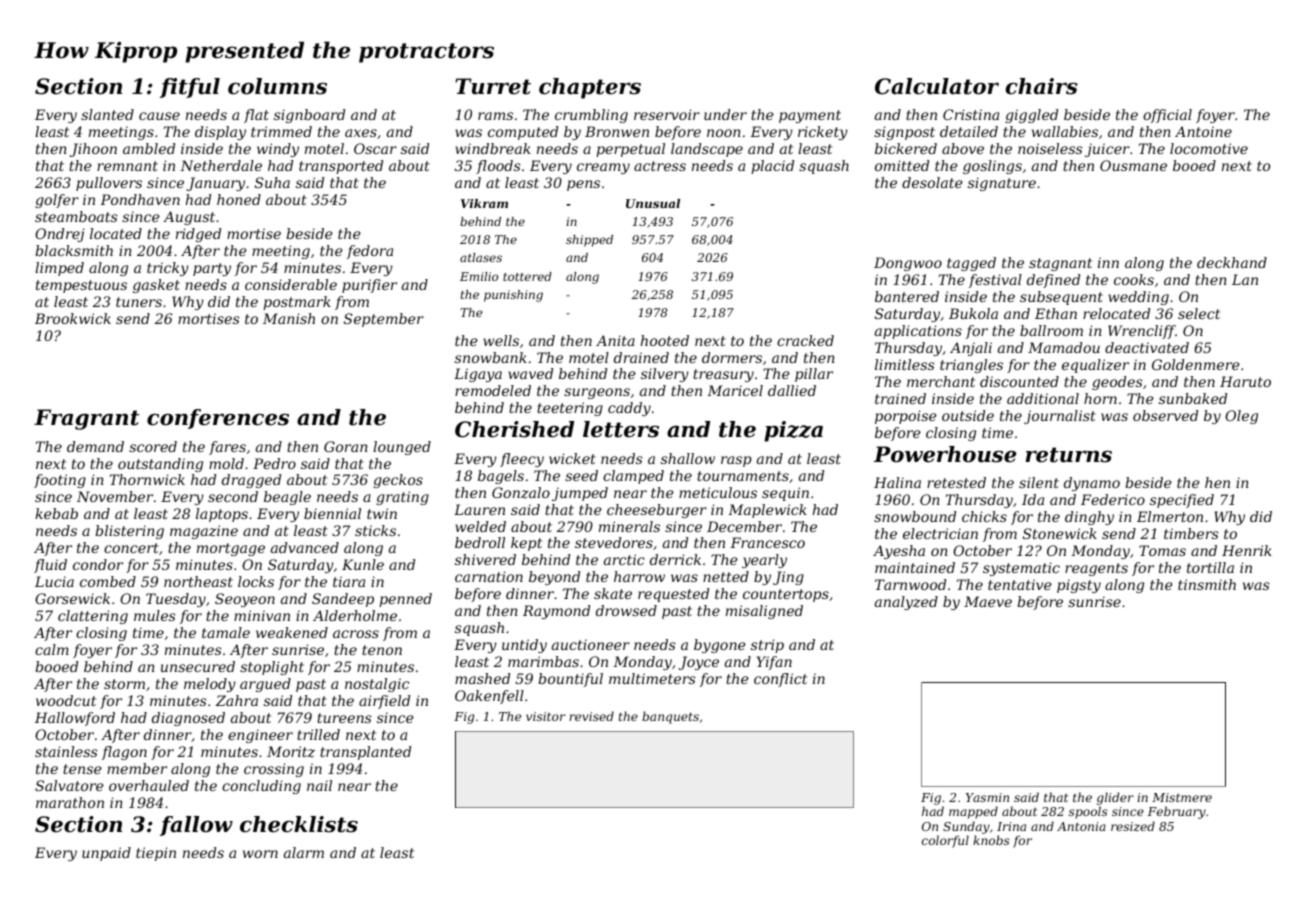 This document has height=924, width=1308. I want to click on checklists, so click(299, 824).
